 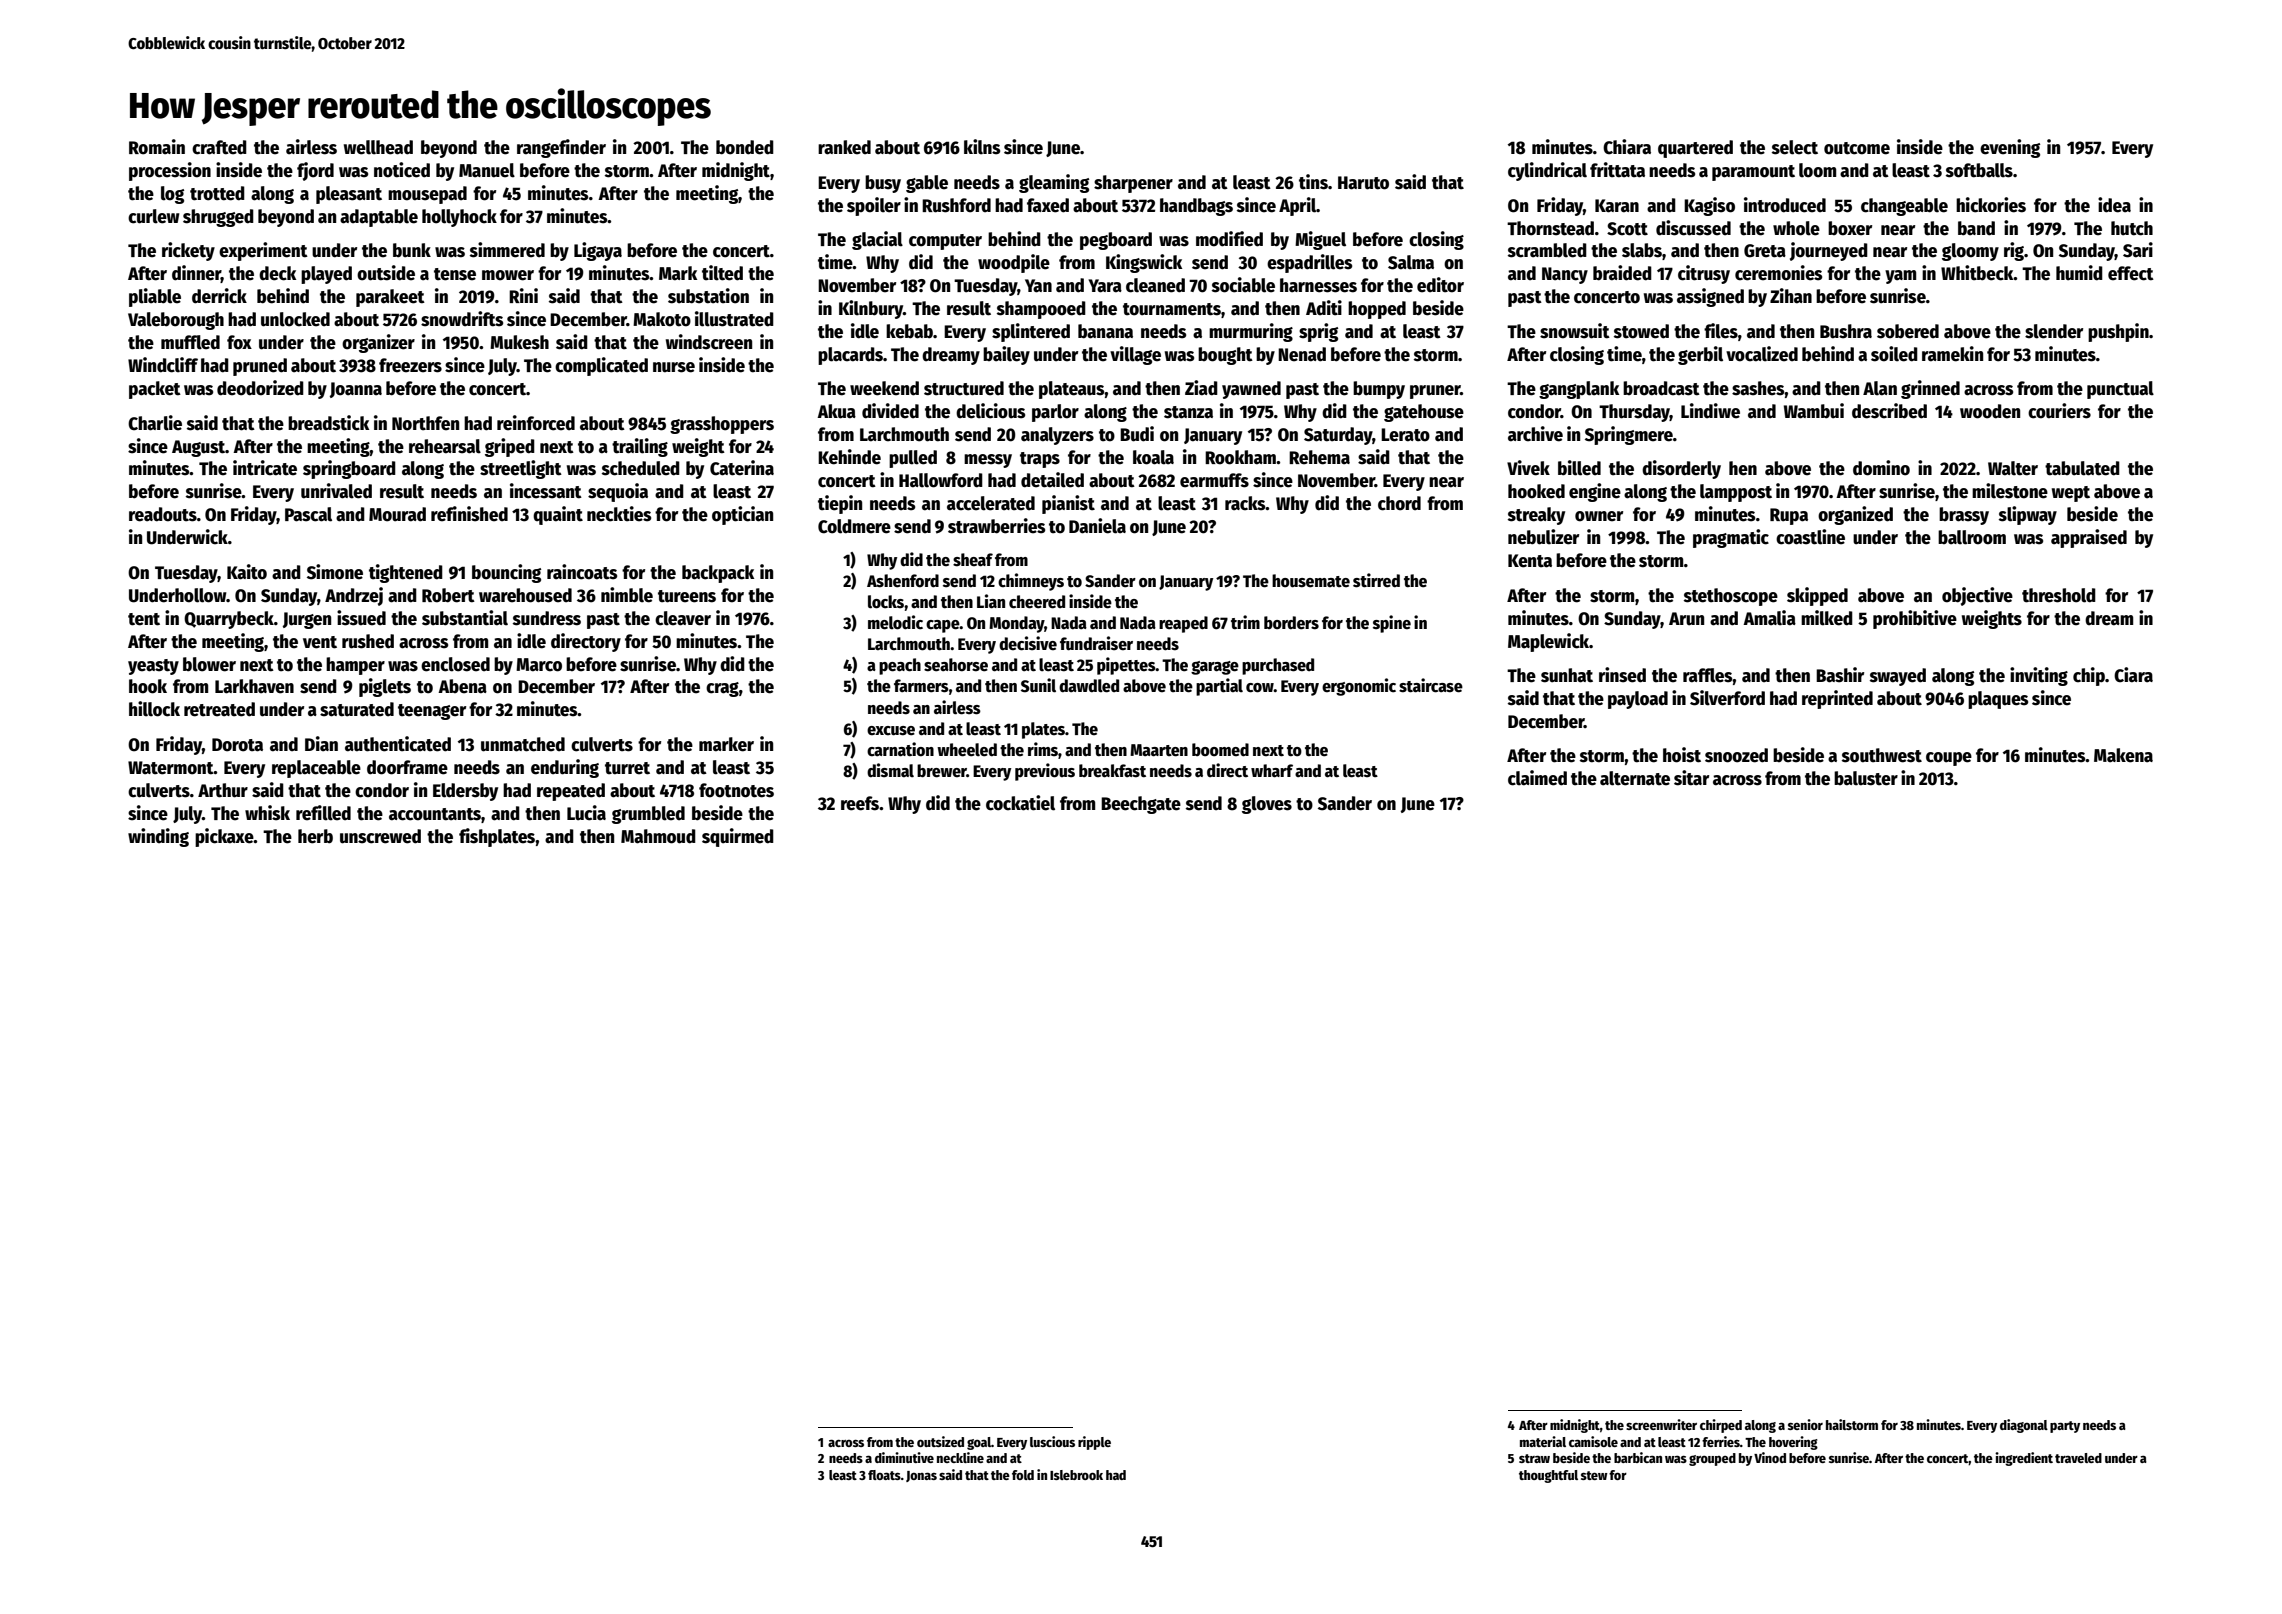 I want to click on evening, so click(x=2010, y=148).
